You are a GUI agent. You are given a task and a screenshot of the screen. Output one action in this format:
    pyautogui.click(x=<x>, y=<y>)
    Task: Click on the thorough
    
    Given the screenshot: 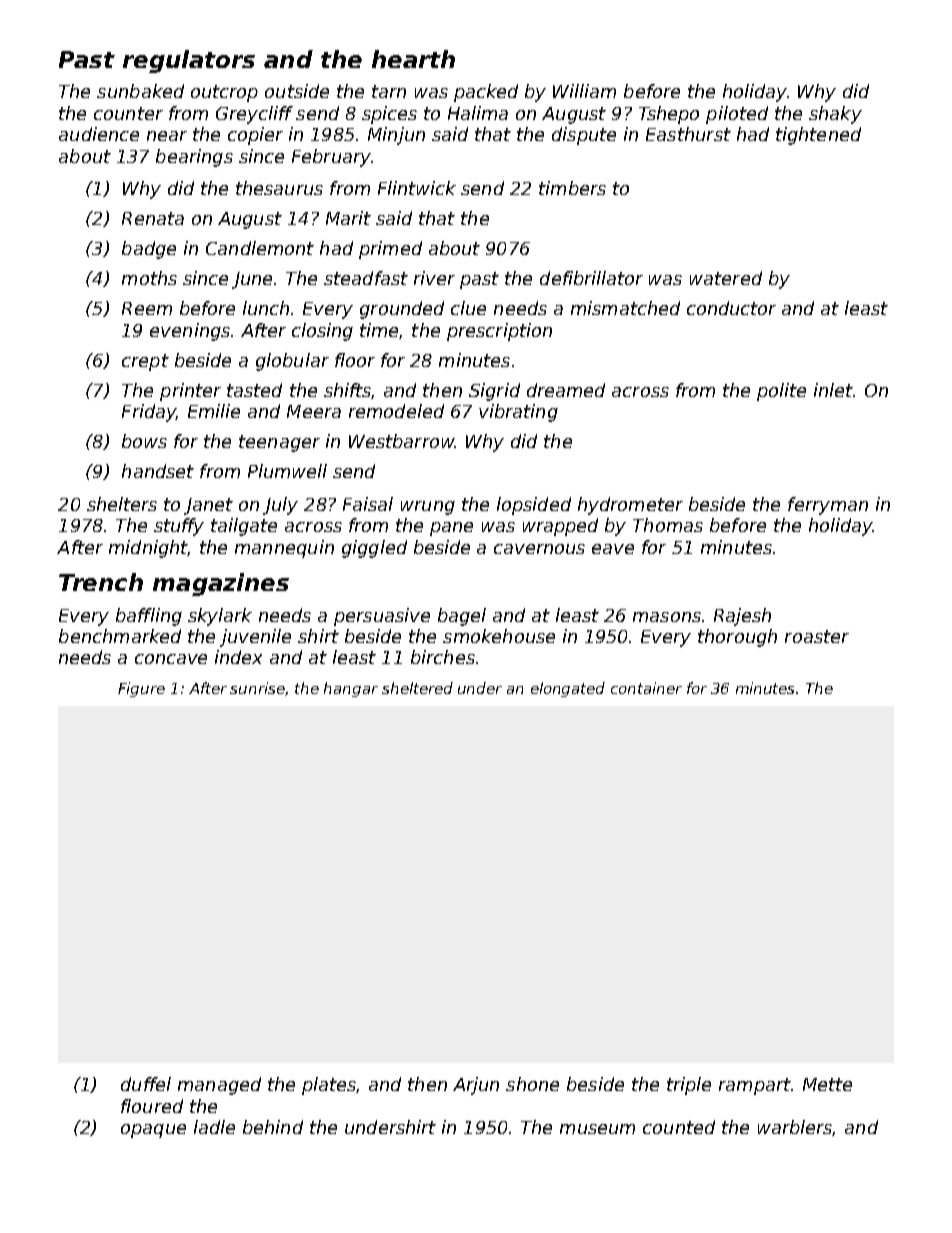 What is the action you would take?
    pyautogui.click(x=737, y=638)
